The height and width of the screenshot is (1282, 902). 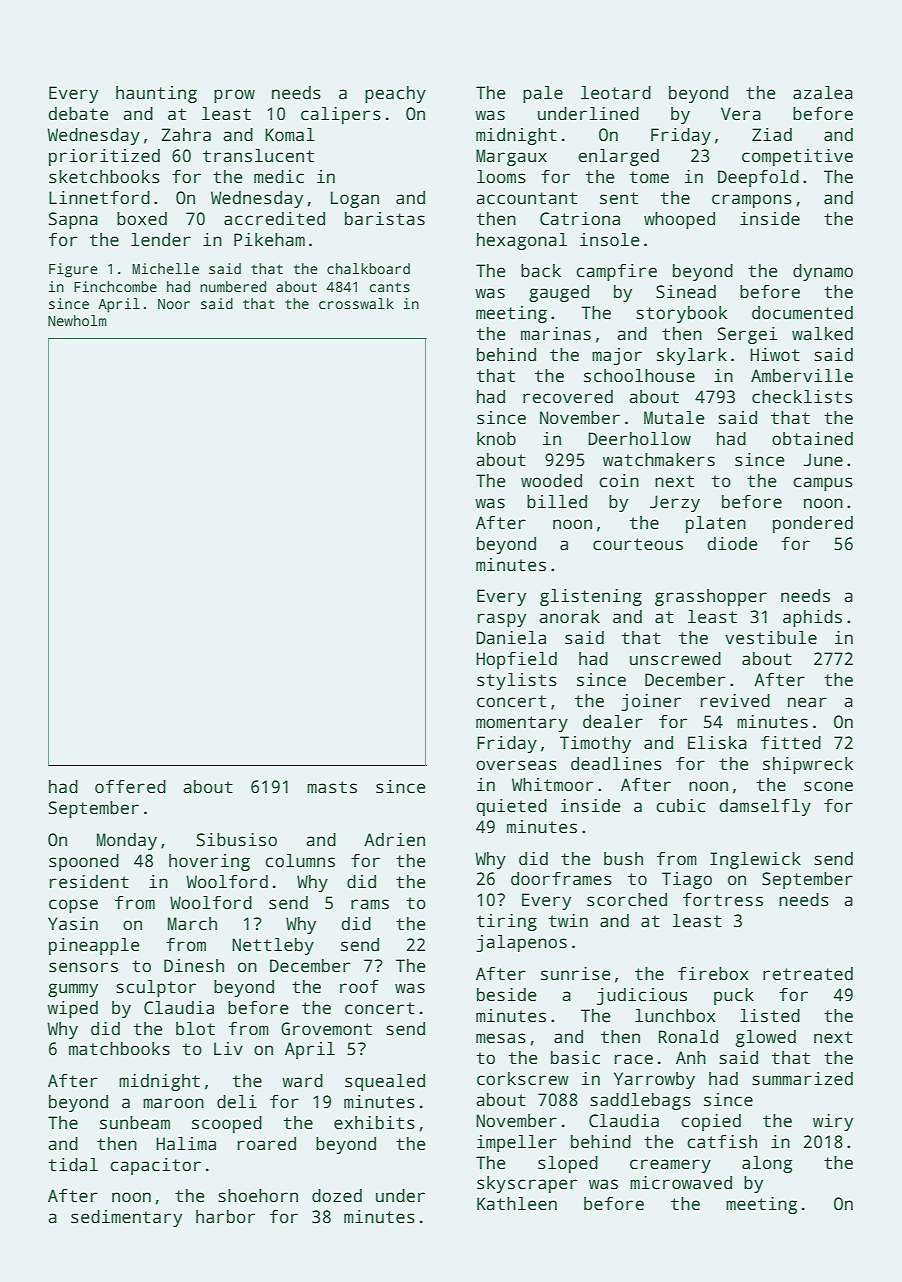 I want to click on coin, so click(x=619, y=481).
